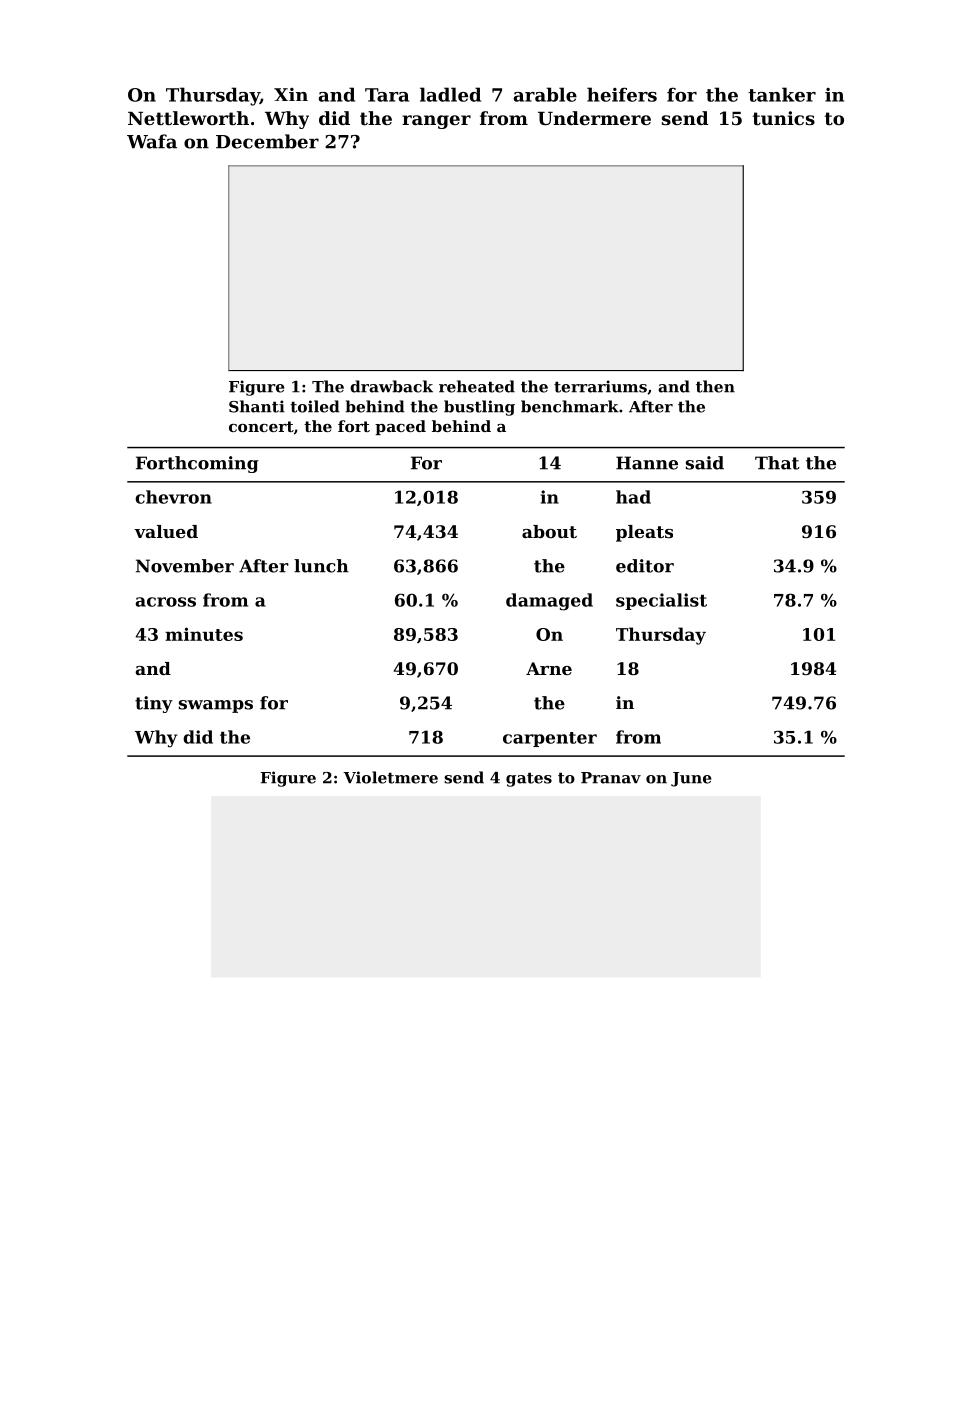 Image resolution: width=972 pixels, height=1408 pixels. What do you see at coordinates (782, 94) in the image?
I see `tanker` at bounding box center [782, 94].
